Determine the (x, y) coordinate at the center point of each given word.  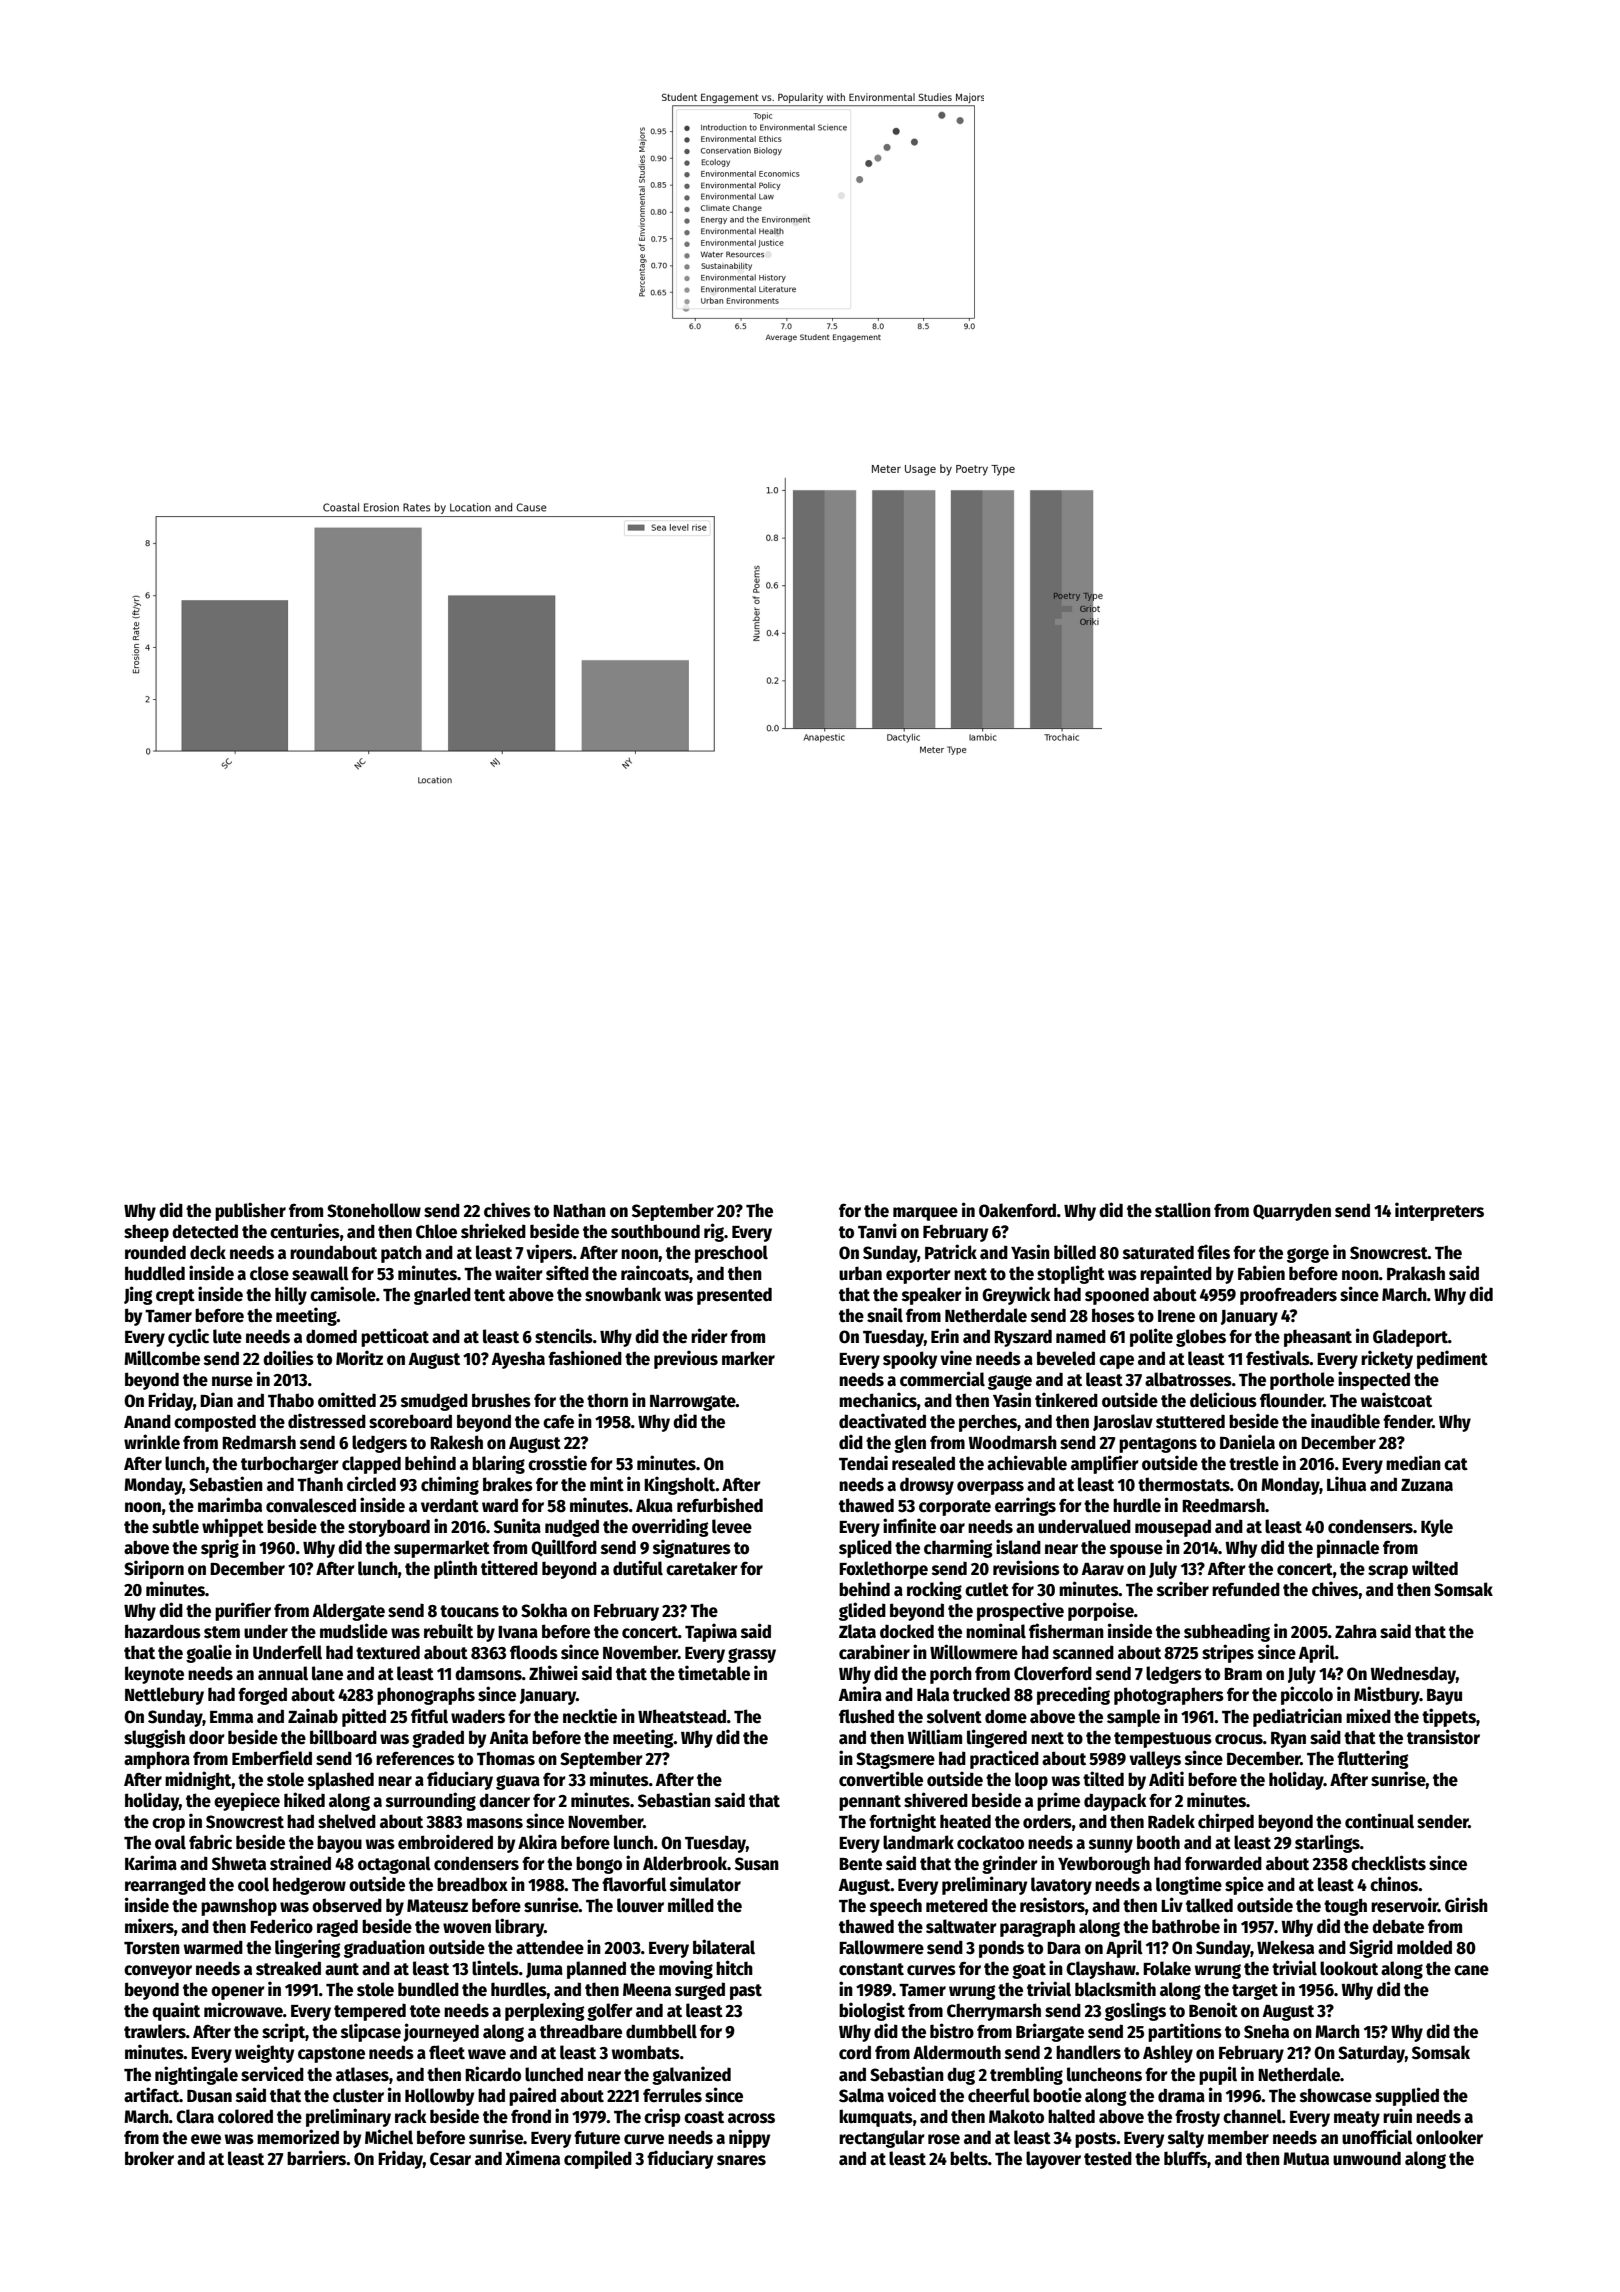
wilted (1435, 1568)
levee (732, 1526)
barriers (317, 2158)
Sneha (1266, 2031)
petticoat (395, 1337)
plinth (455, 1569)
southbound (655, 1231)
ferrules (672, 2095)
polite (1151, 1337)
